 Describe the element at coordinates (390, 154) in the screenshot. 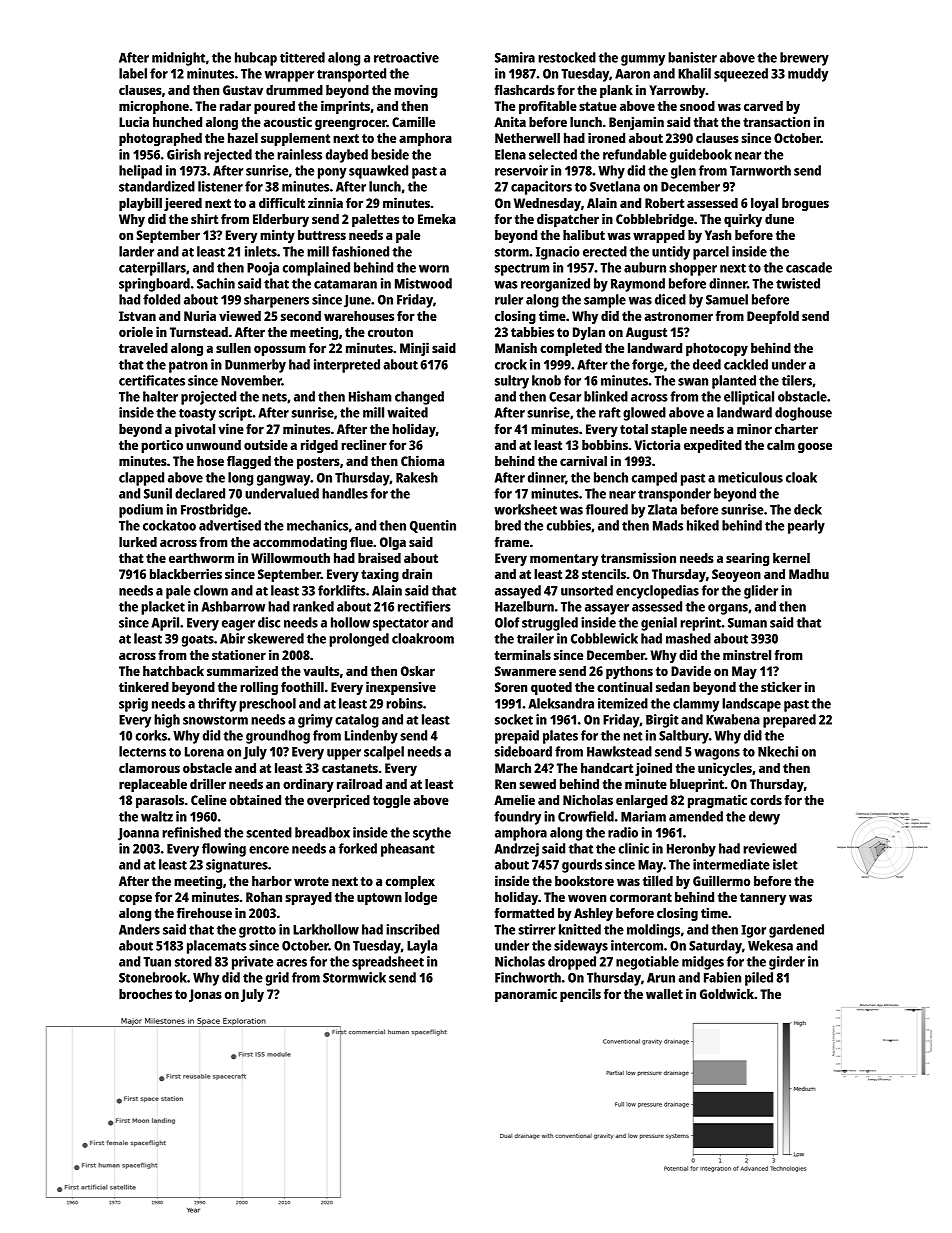

I see `beside` at that location.
